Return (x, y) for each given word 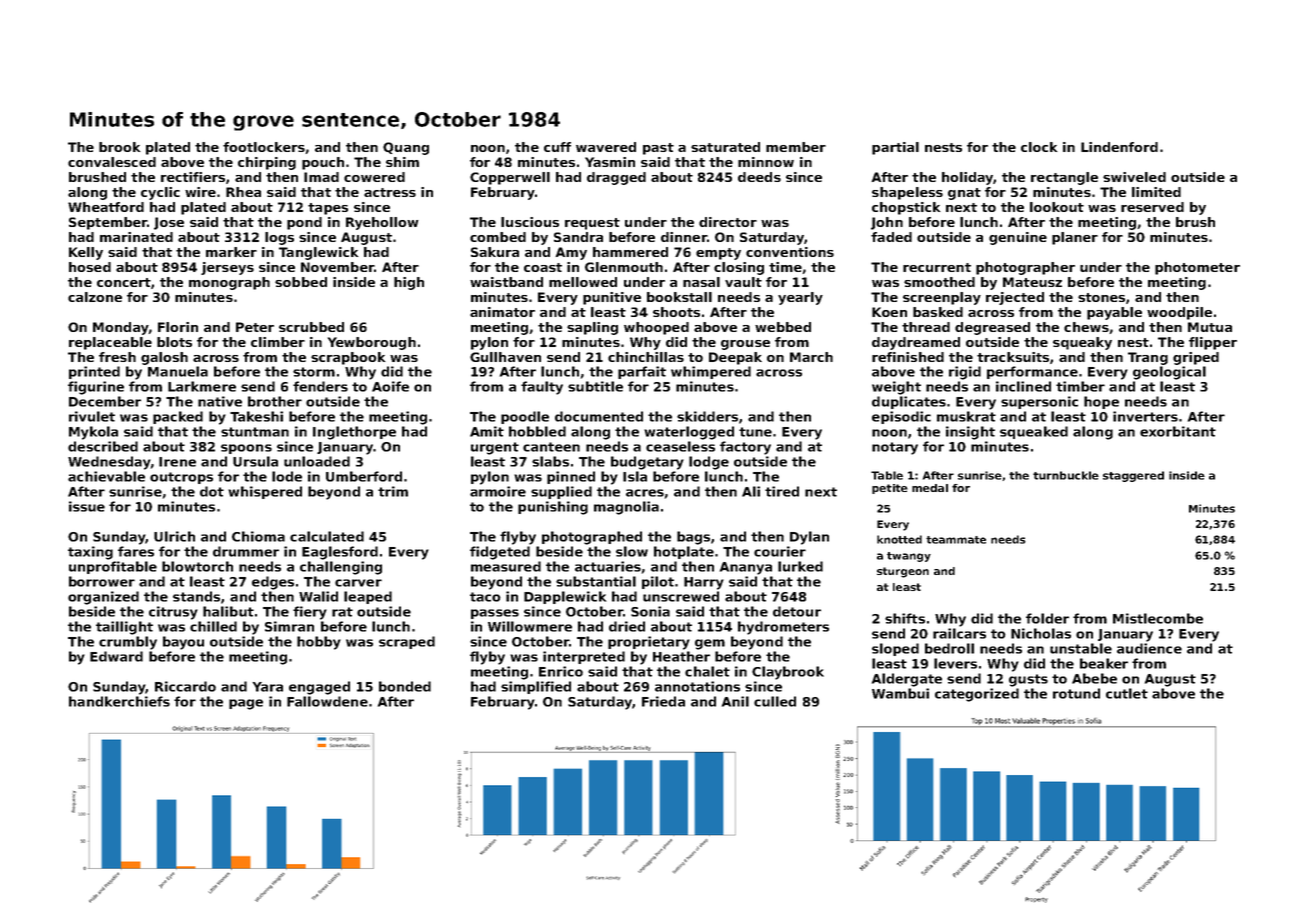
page (246, 704)
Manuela (178, 371)
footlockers (264, 147)
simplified (536, 687)
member (796, 147)
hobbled (537, 431)
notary (895, 448)
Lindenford (1119, 147)
